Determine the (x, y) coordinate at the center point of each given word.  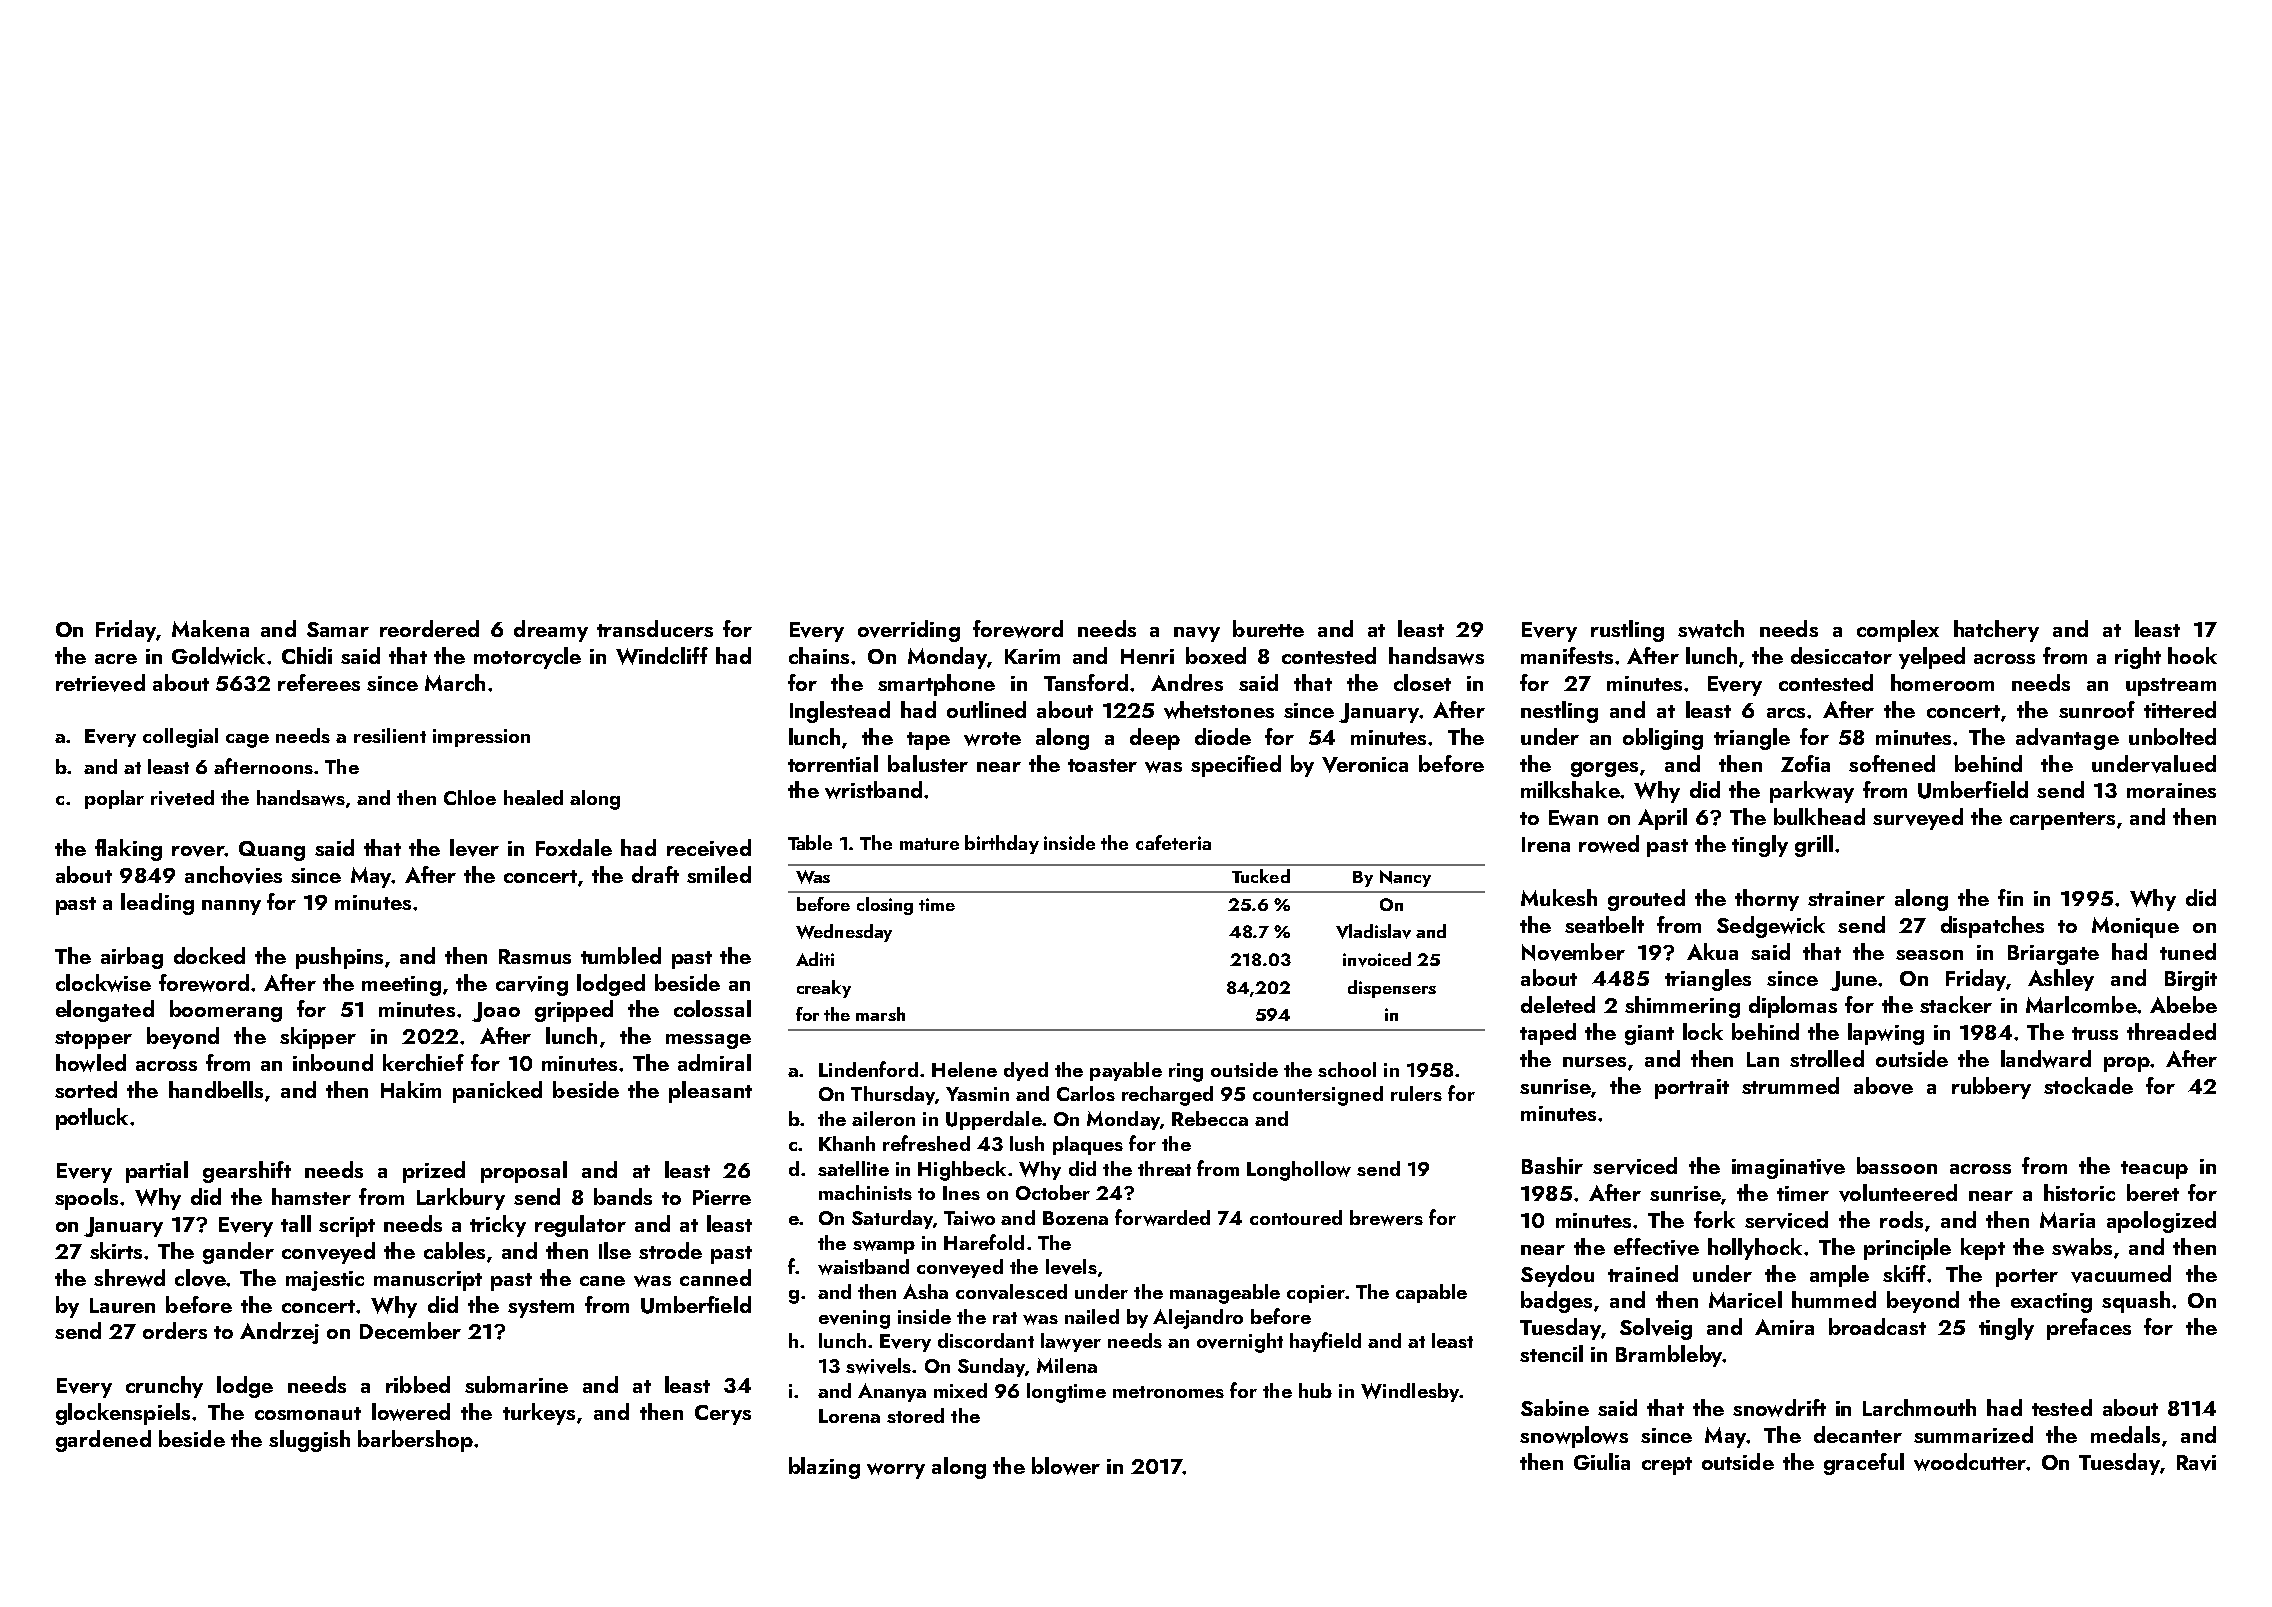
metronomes (1168, 1392)
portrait (1692, 1089)
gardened (103, 1441)
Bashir (1552, 1165)
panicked (497, 1092)
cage (247, 741)
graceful (1864, 1464)
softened (1892, 763)
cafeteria (1173, 842)
